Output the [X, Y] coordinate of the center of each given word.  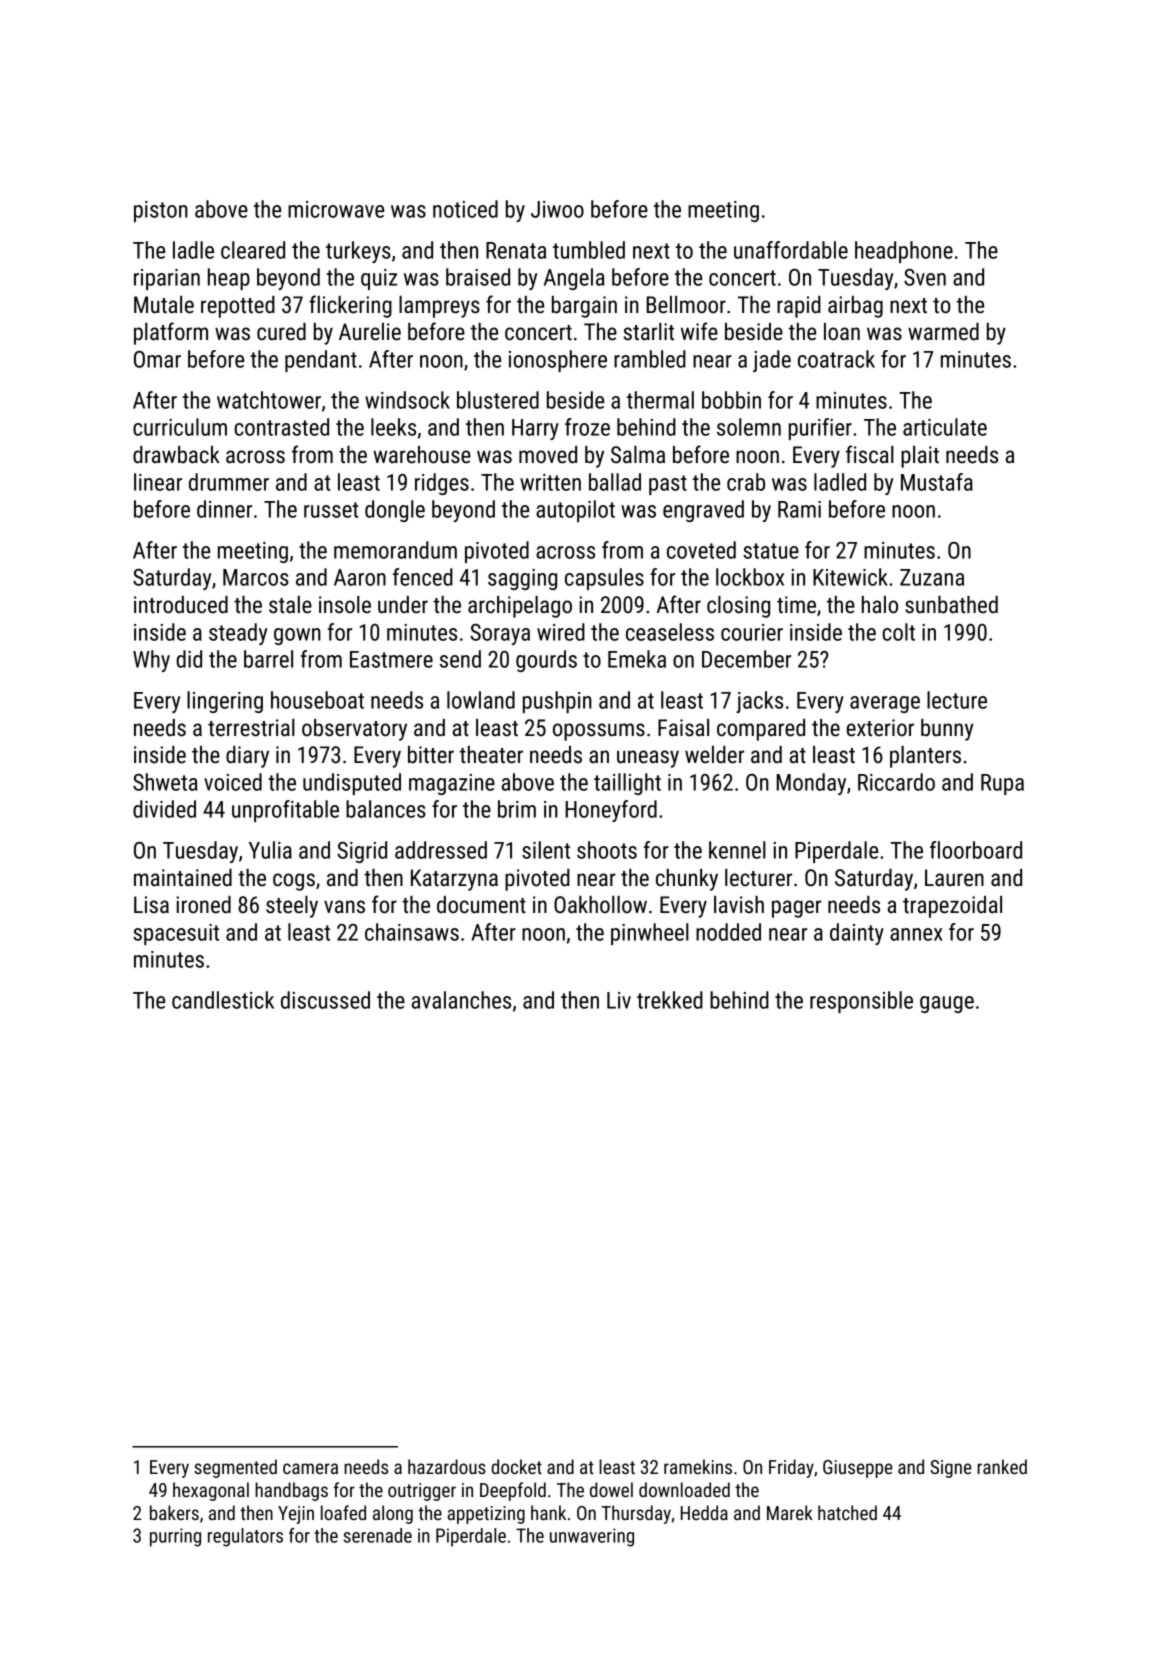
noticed [465, 209]
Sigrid [362, 852]
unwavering [592, 1537]
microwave [336, 209]
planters [925, 757]
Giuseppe [858, 1469]
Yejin [296, 1515]
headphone [904, 252]
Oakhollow [600, 905]
